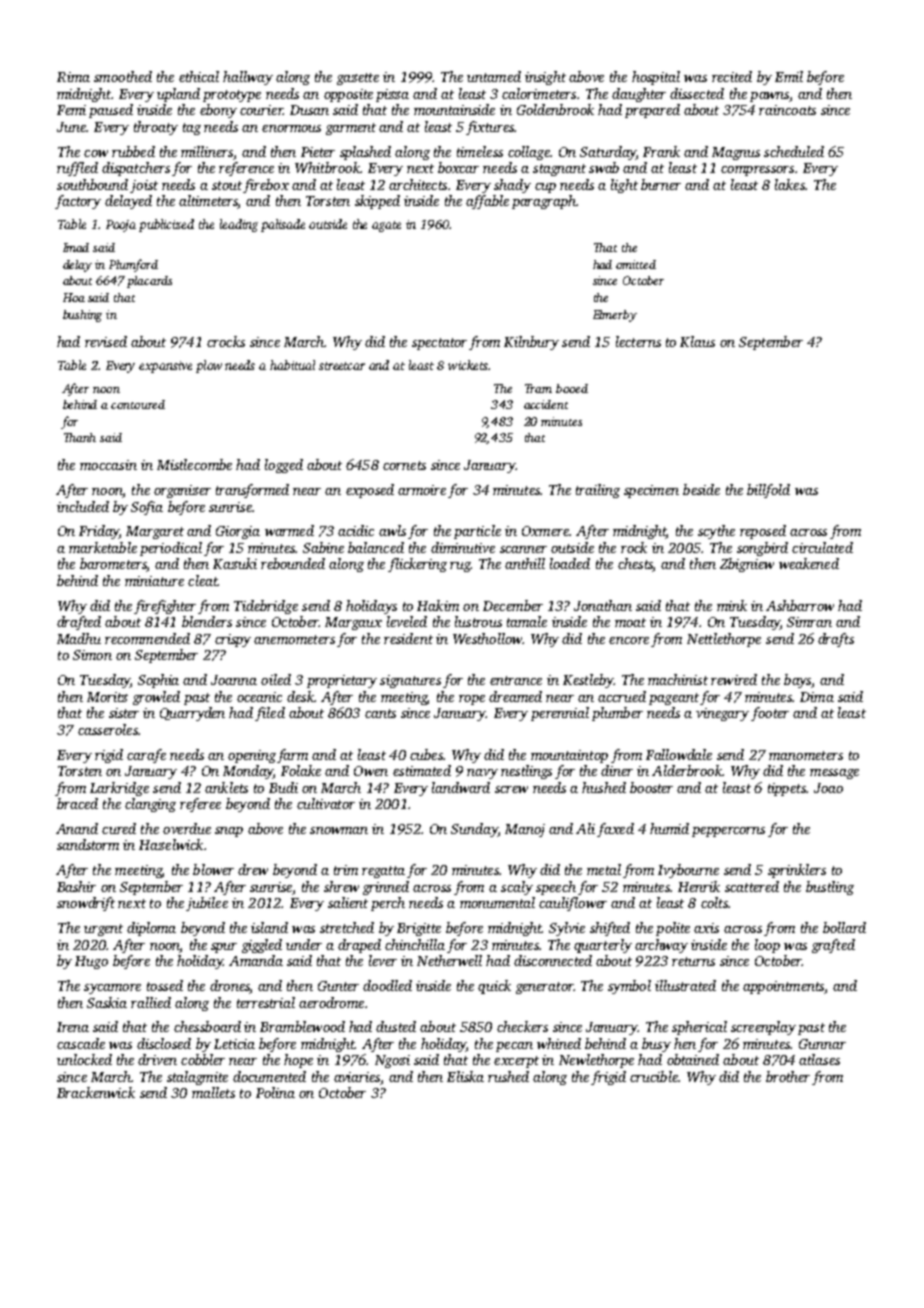 This image has height=1308, width=924. What do you see at coordinates (794, 151) in the image?
I see `scheduled` at bounding box center [794, 151].
